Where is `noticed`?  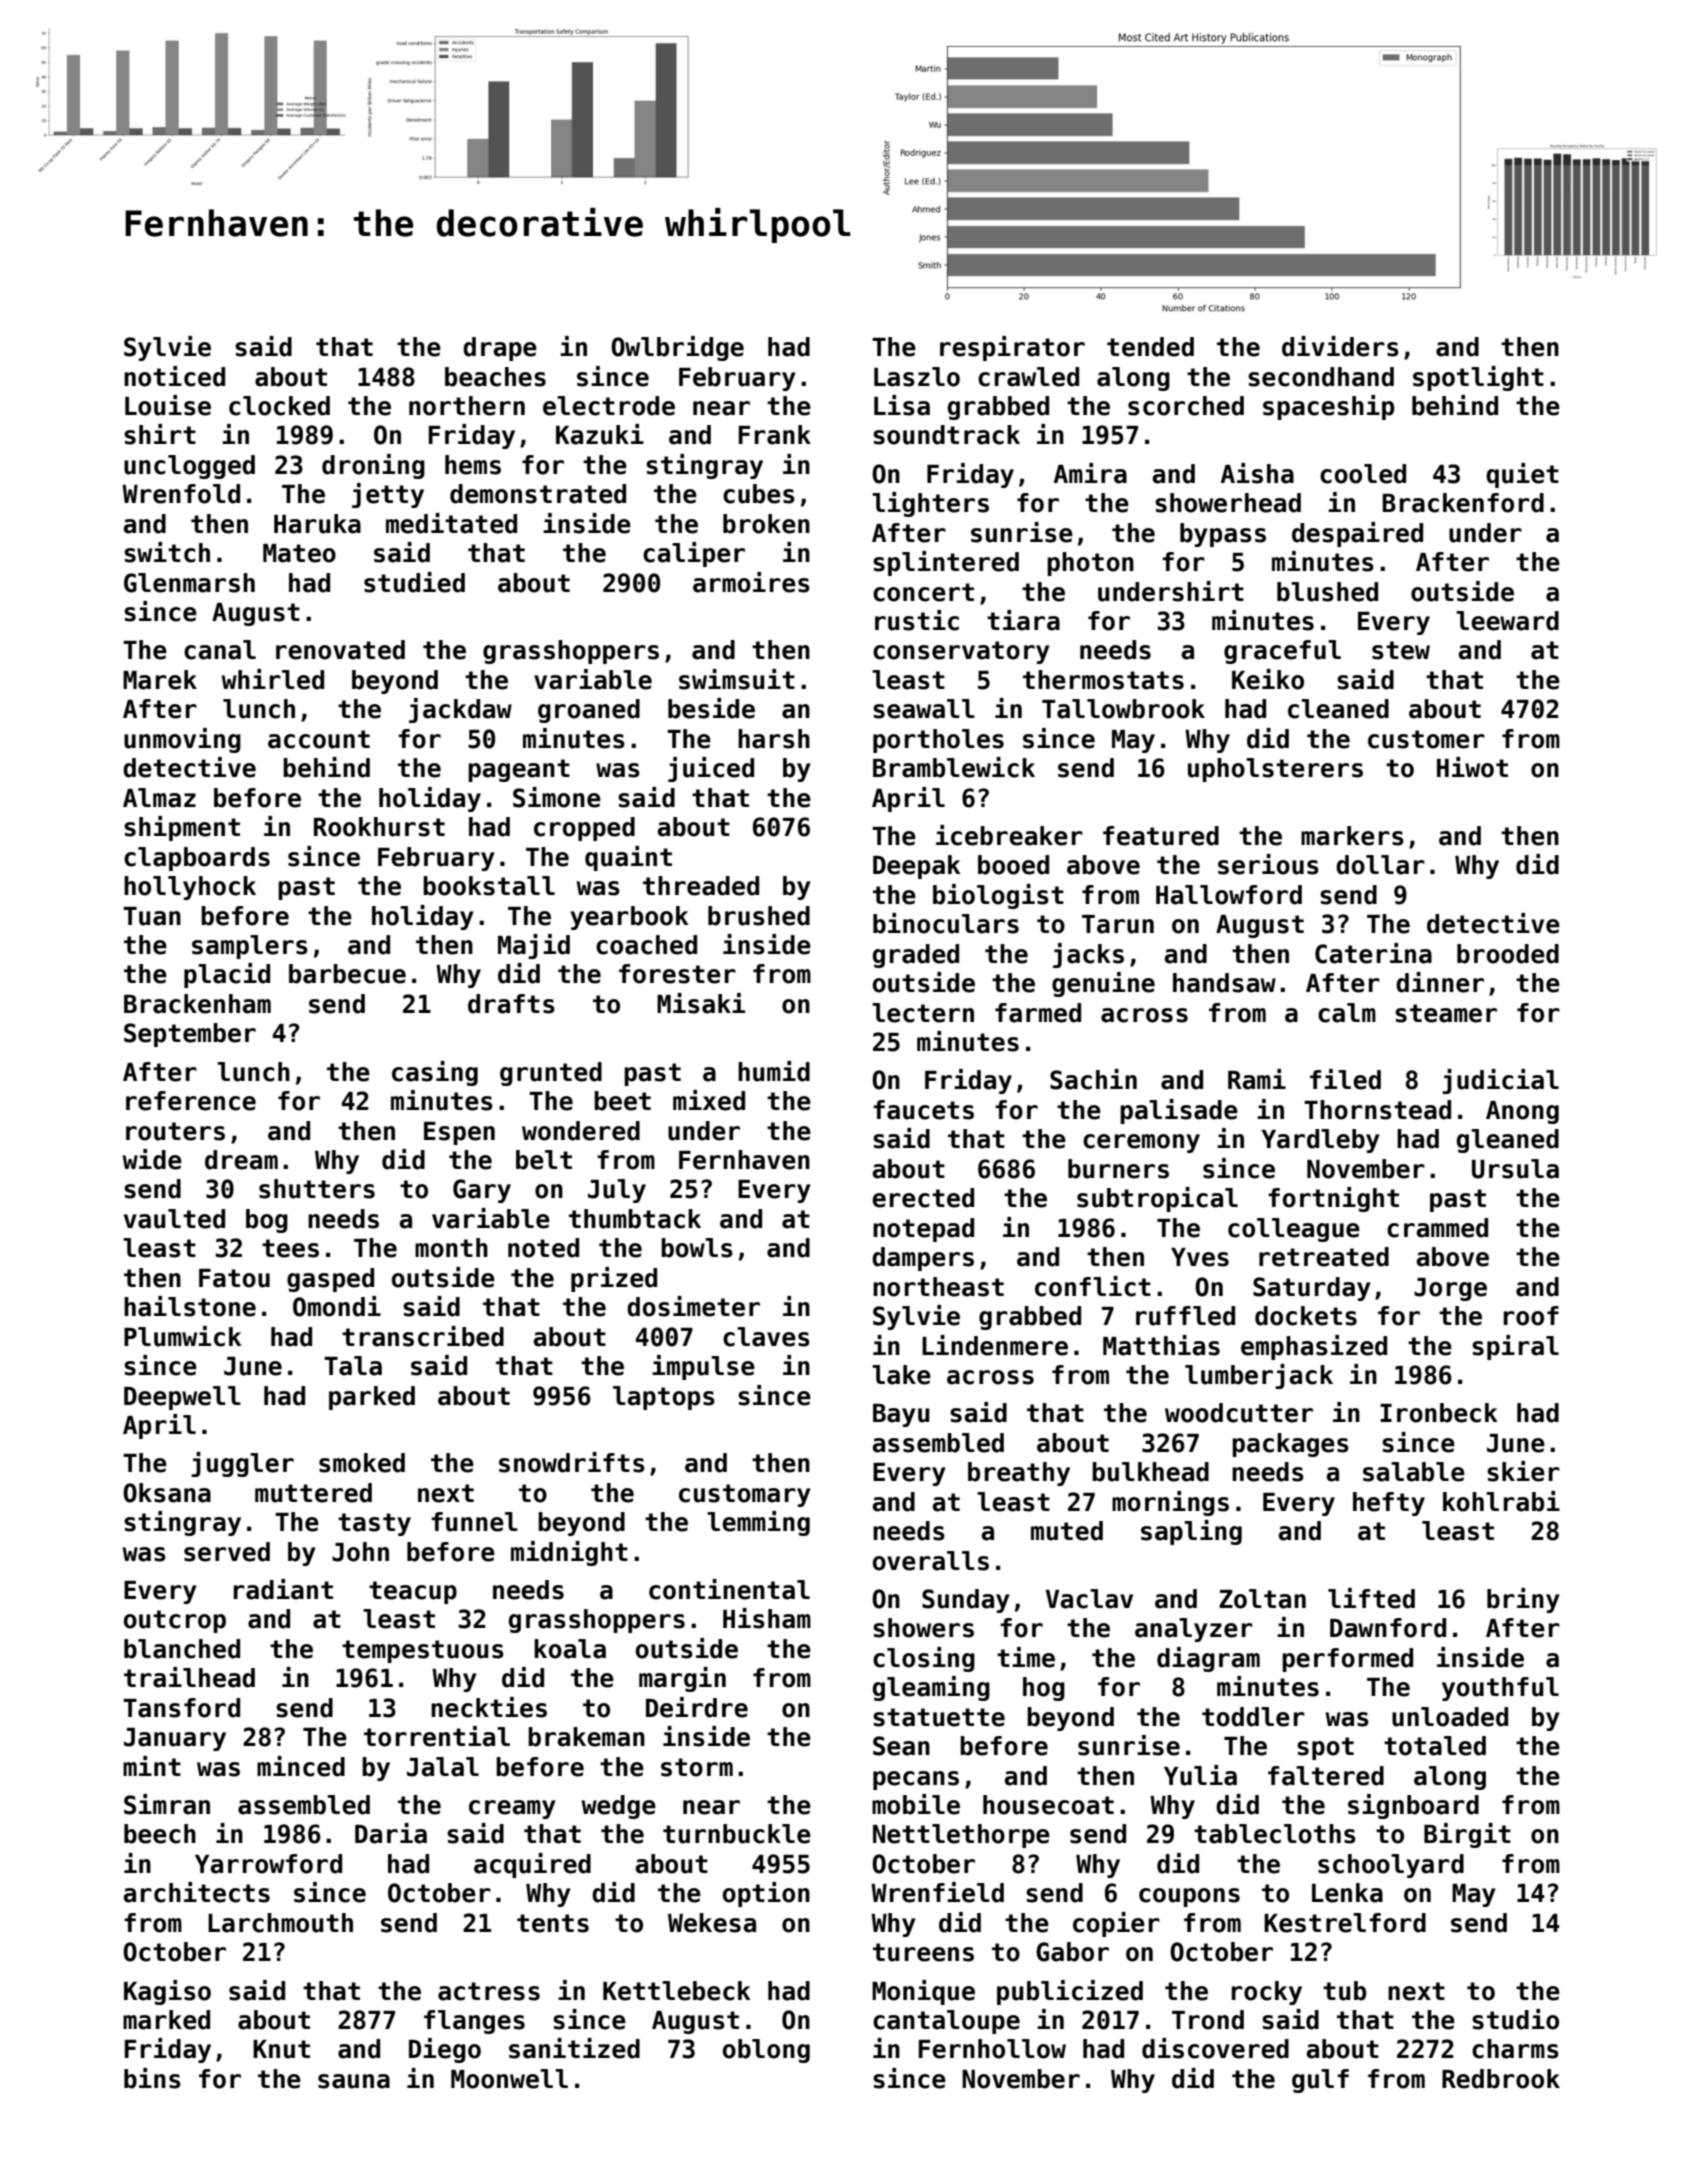
noticed is located at coordinates (174, 376).
